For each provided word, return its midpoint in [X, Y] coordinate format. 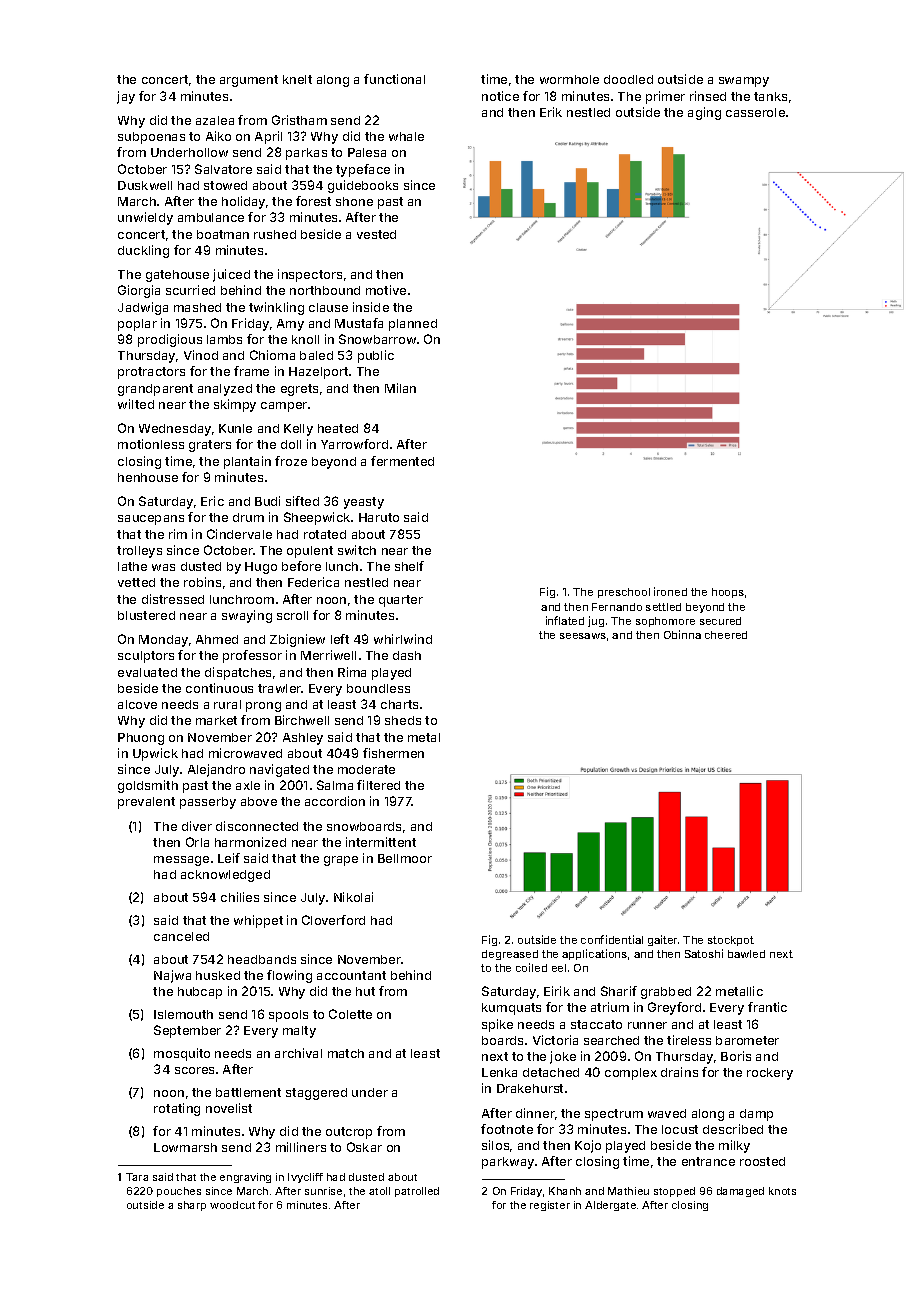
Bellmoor [405, 858]
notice [500, 96]
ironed [670, 591]
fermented [402, 461]
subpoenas [151, 138]
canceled [181, 936]
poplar [137, 325]
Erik [551, 112]
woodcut [232, 1205]
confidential [612, 939]
